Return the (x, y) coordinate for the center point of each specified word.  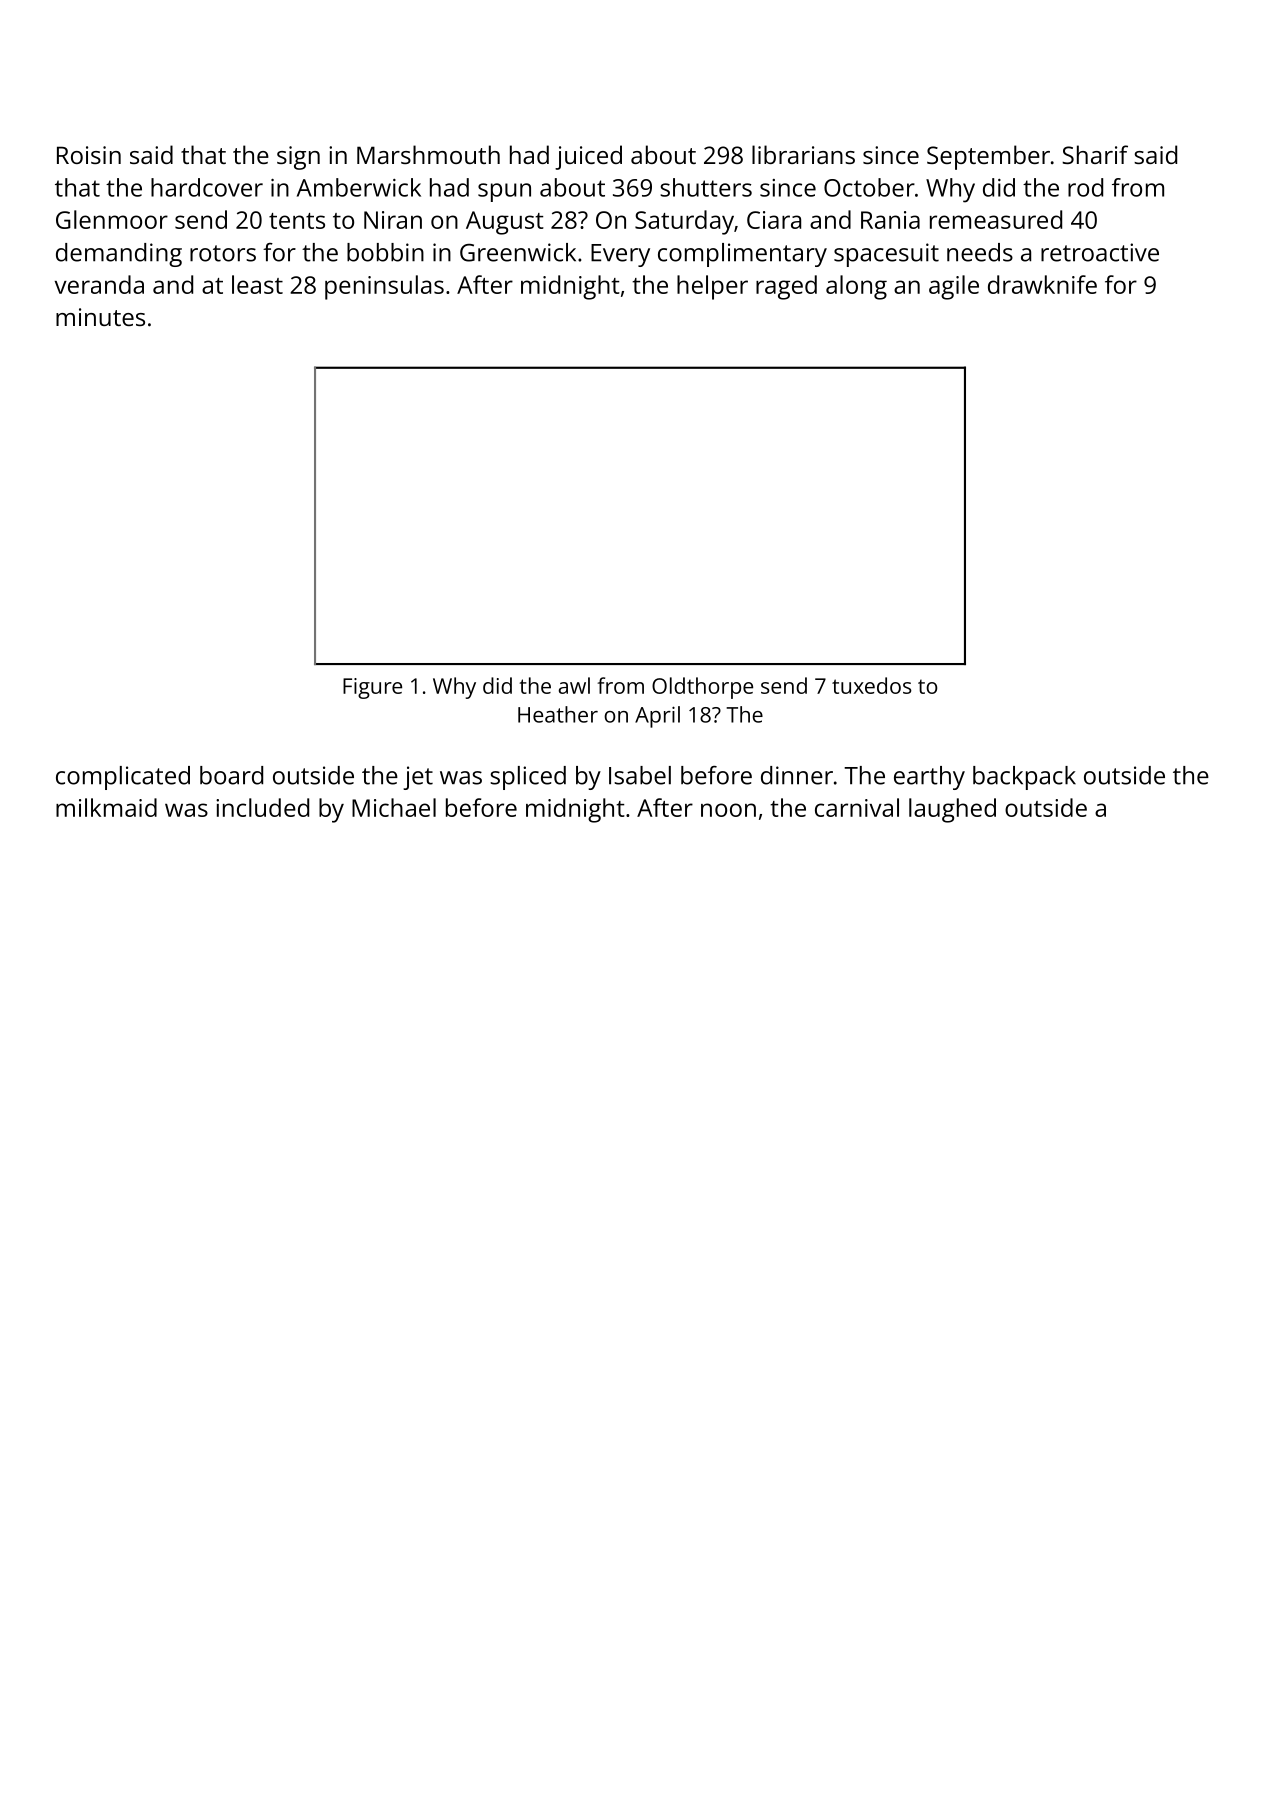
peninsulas (384, 287)
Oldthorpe (702, 688)
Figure (372, 688)
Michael (394, 807)
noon (728, 810)
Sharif (1095, 154)
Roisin (89, 155)
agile (954, 287)
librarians (803, 154)
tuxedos (872, 685)
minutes (100, 317)
